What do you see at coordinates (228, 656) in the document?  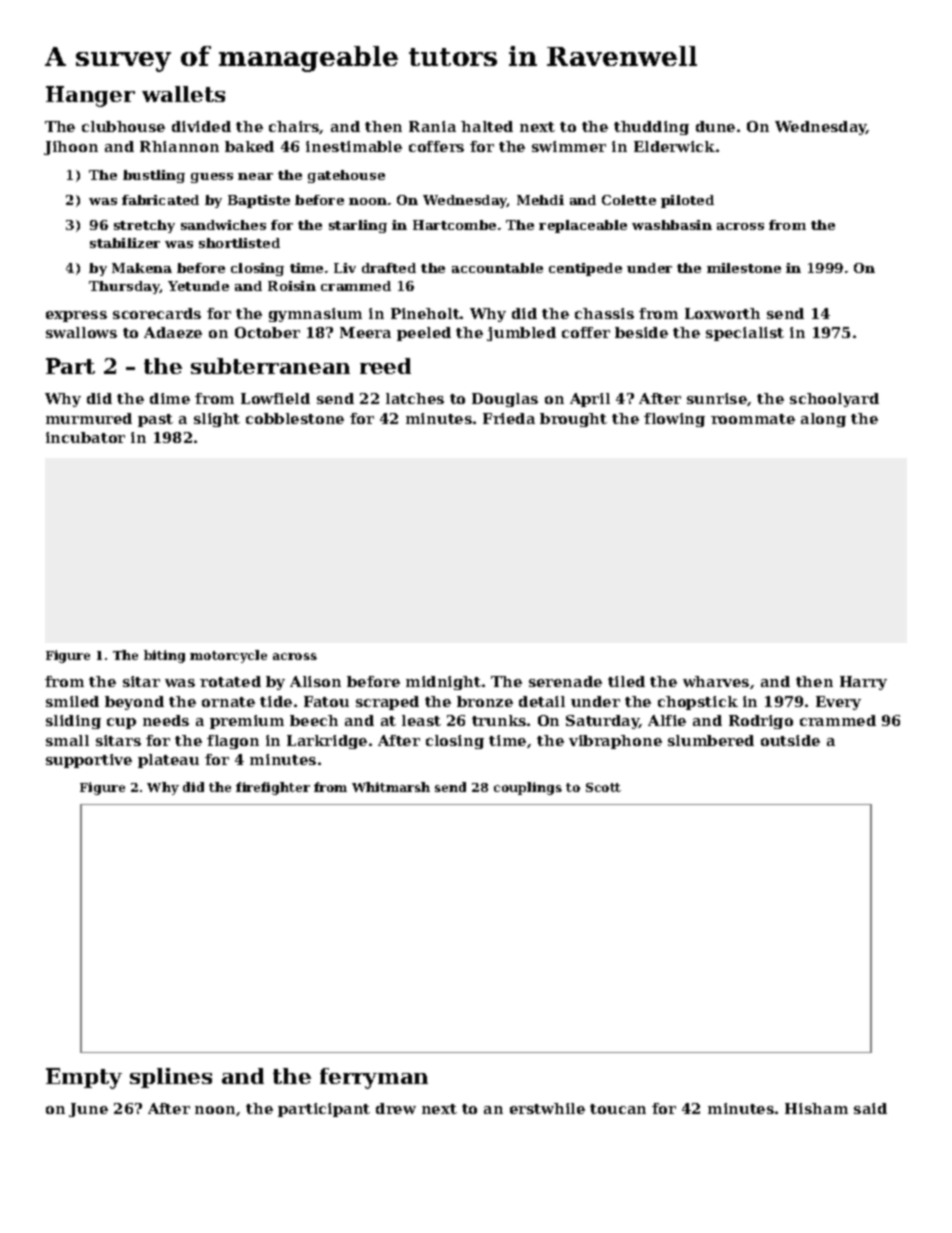 I see `motorcycle` at bounding box center [228, 656].
